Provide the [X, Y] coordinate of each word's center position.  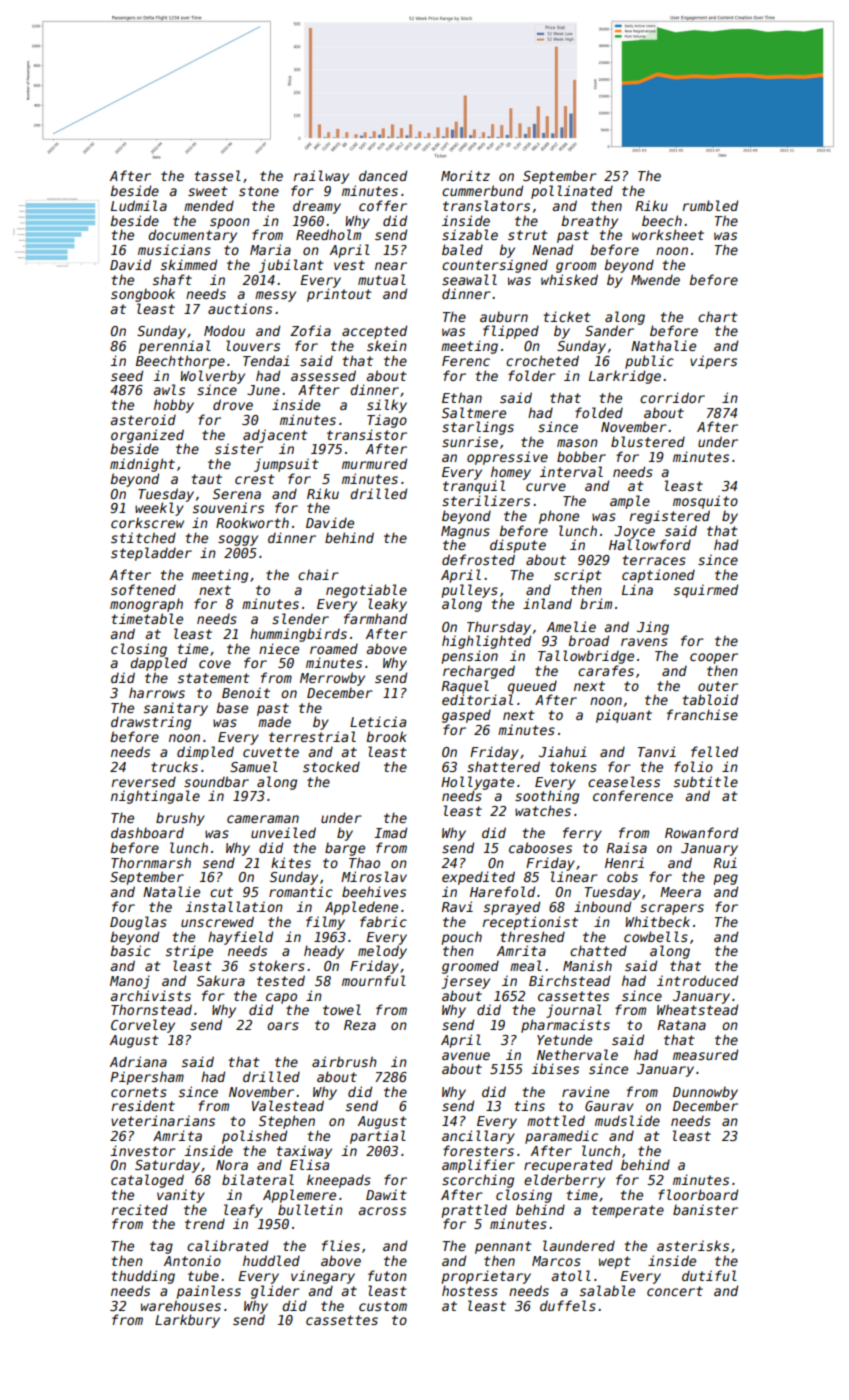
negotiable [366, 591]
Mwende [655, 279]
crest [254, 479]
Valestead [288, 1105]
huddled [271, 1260]
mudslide [627, 1120]
